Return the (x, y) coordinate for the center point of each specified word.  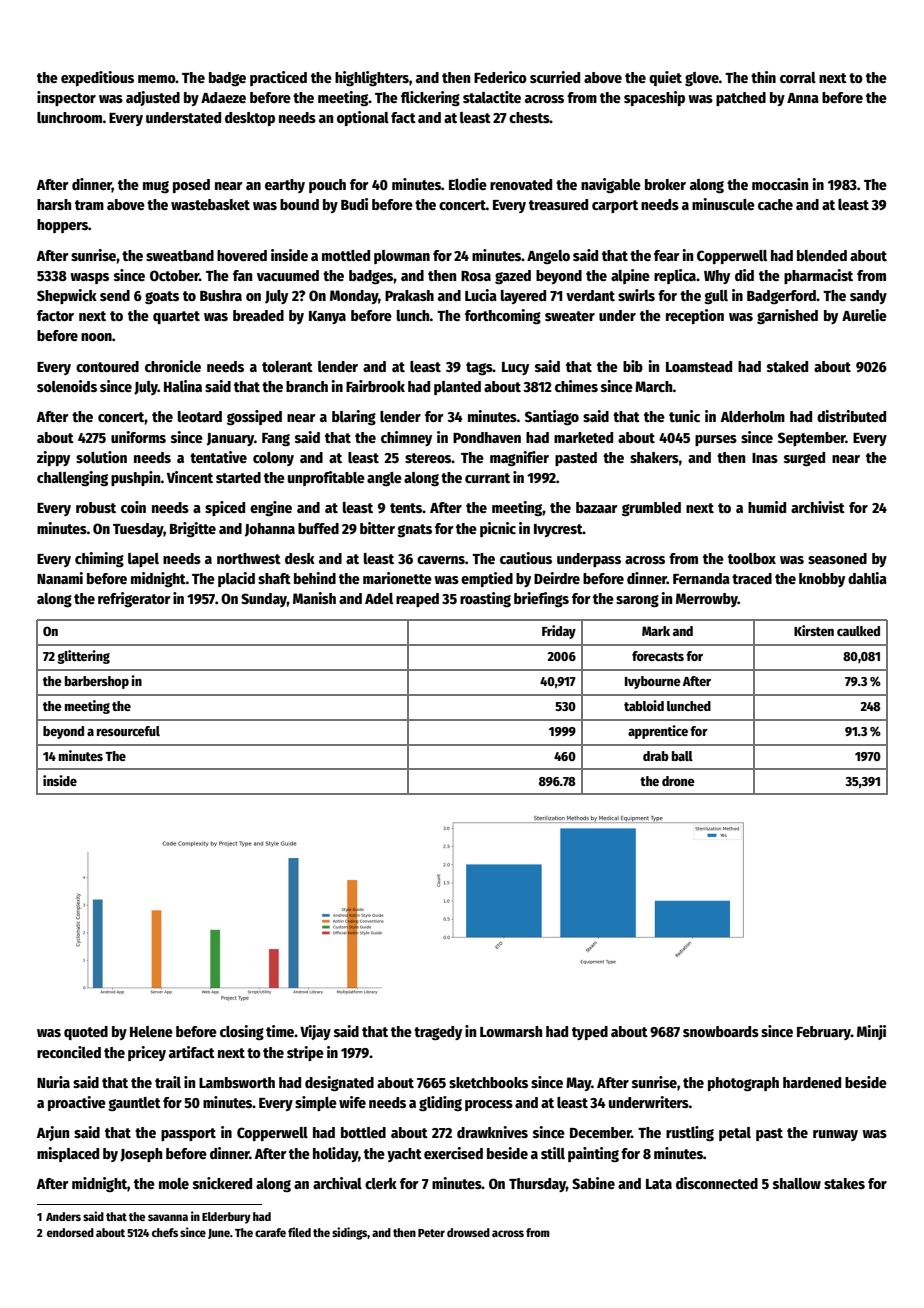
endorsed (70, 1232)
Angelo (548, 257)
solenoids (67, 386)
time (280, 1031)
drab (656, 756)
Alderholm (753, 416)
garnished (787, 316)
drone (678, 781)
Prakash (409, 295)
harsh (54, 204)
